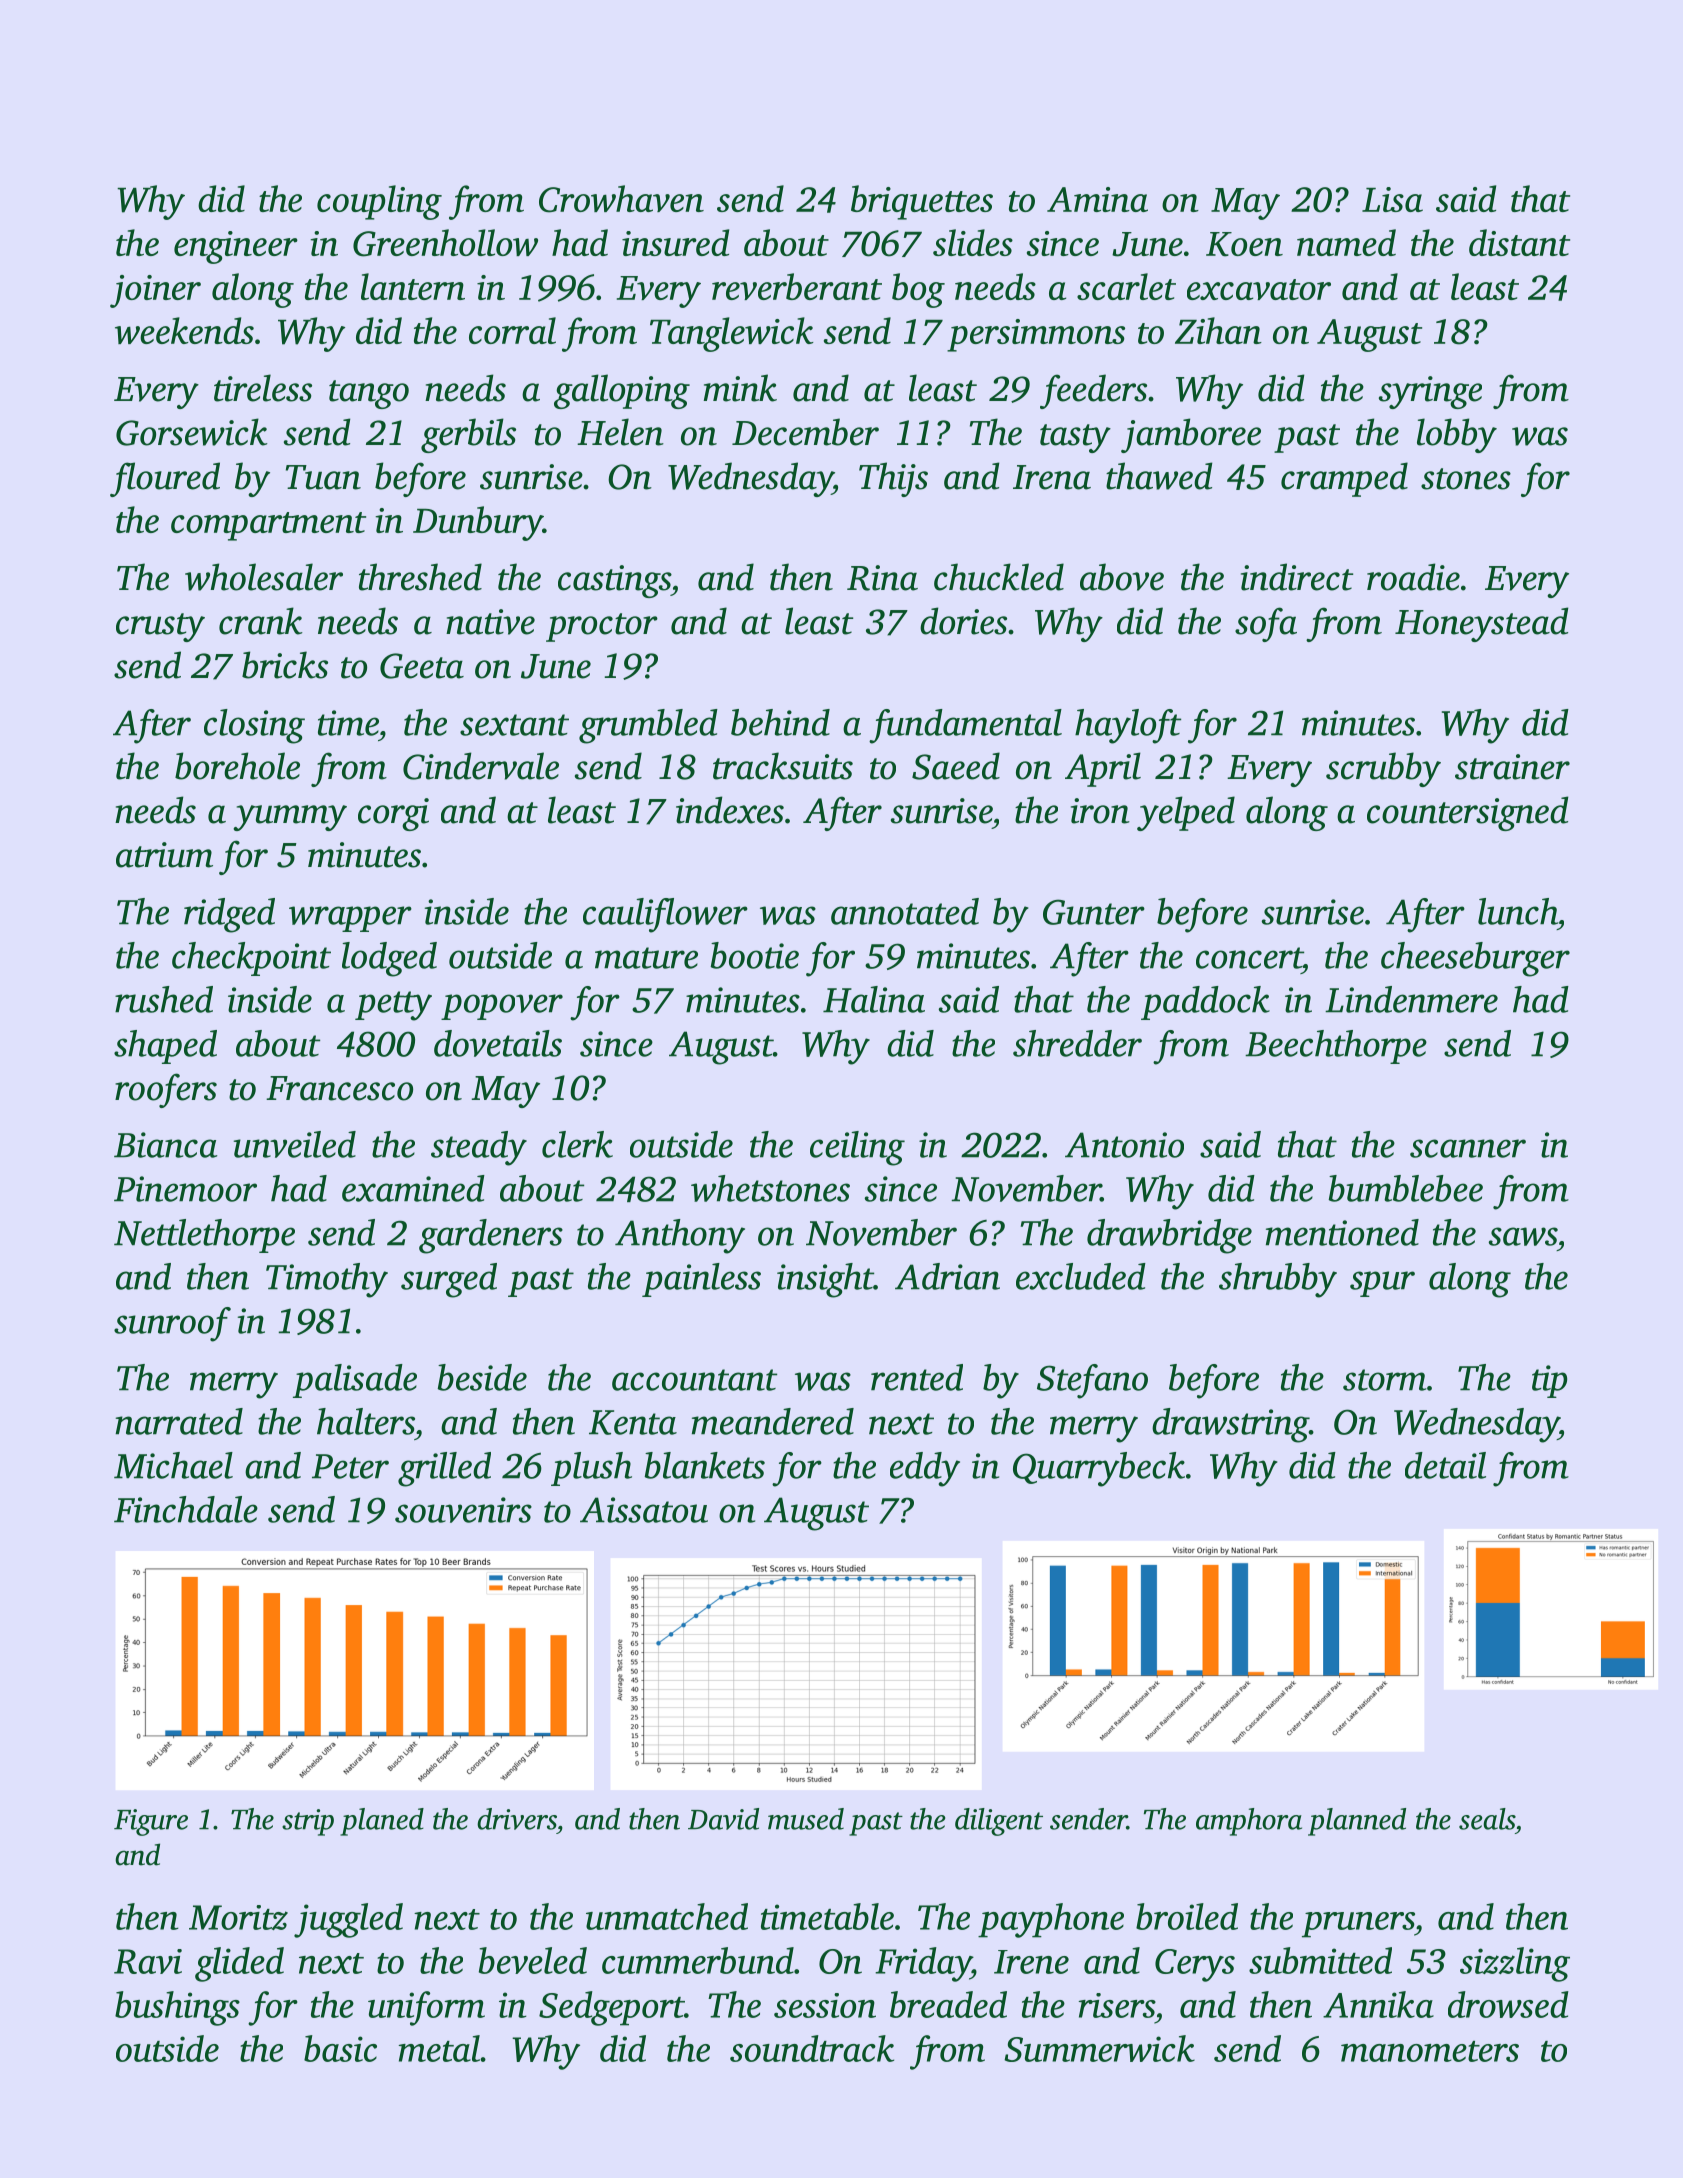  What do you see at coordinates (1249, 958) in the screenshot?
I see `concert` at bounding box center [1249, 958].
